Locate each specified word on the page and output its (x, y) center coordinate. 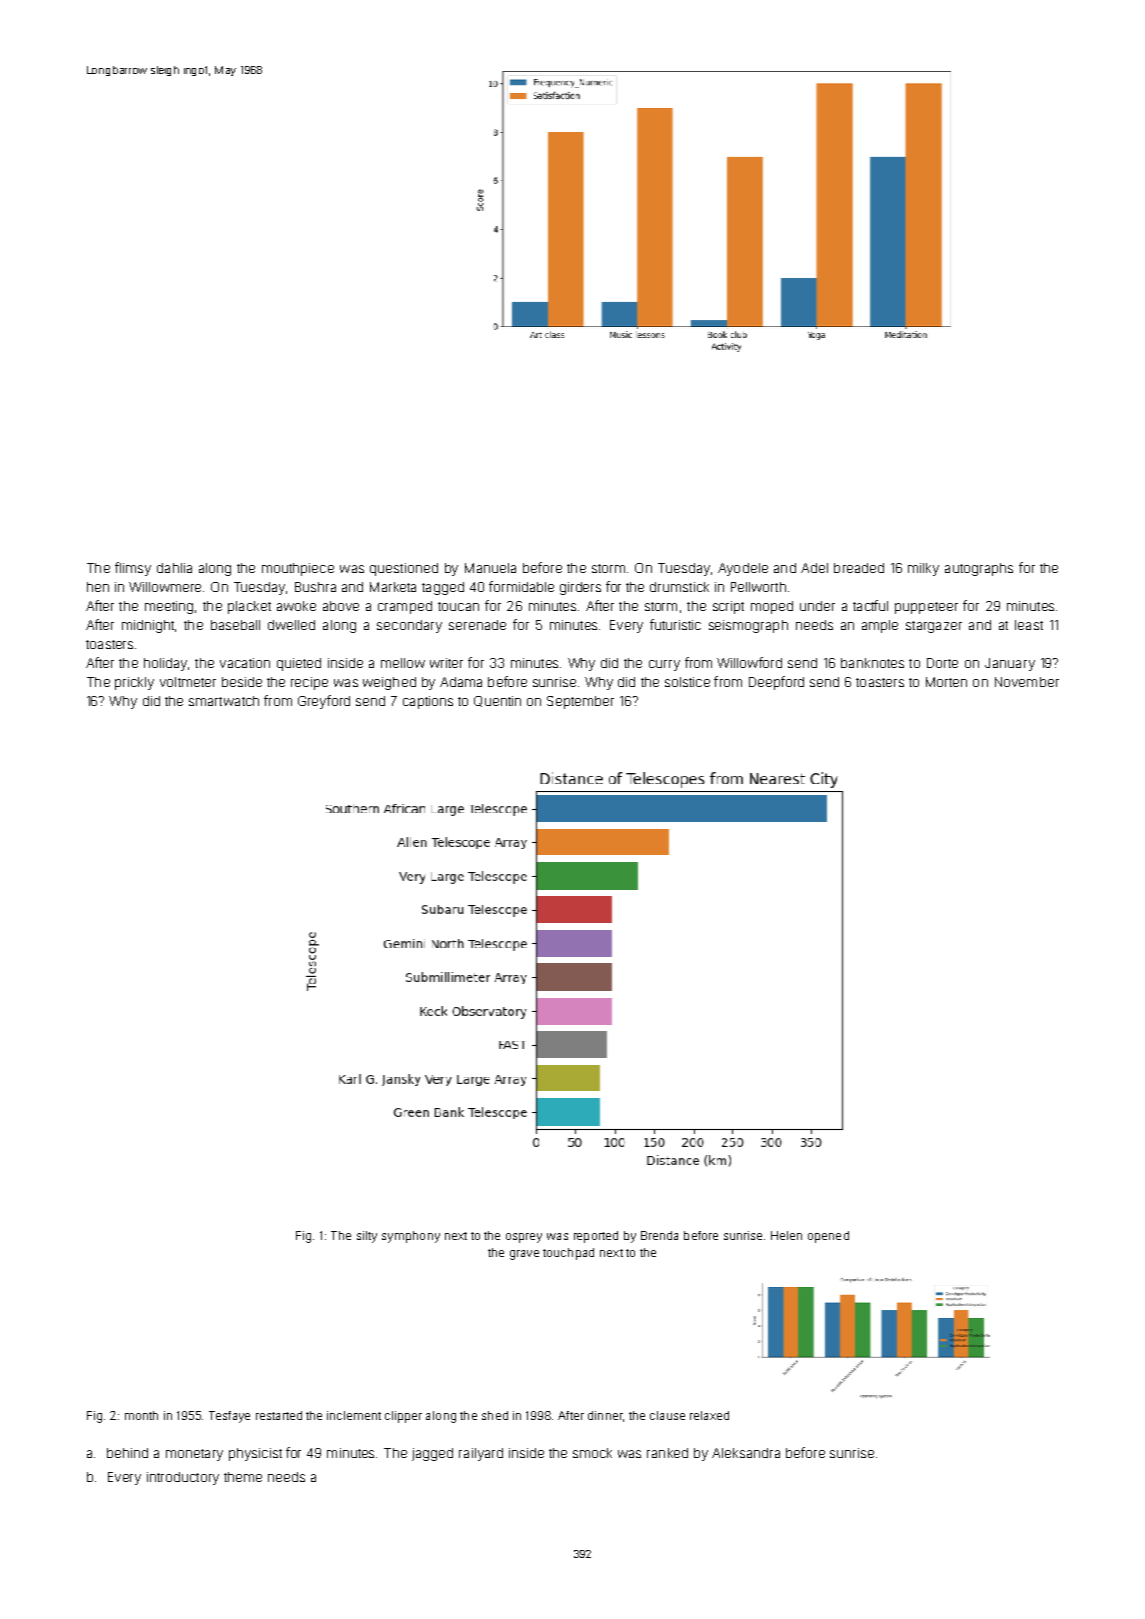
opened (828, 1237)
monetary (194, 1455)
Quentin (497, 701)
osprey (524, 1238)
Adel (814, 568)
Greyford (324, 702)
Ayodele (743, 569)
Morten (946, 682)
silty (367, 1237)
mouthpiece (298, 569)
